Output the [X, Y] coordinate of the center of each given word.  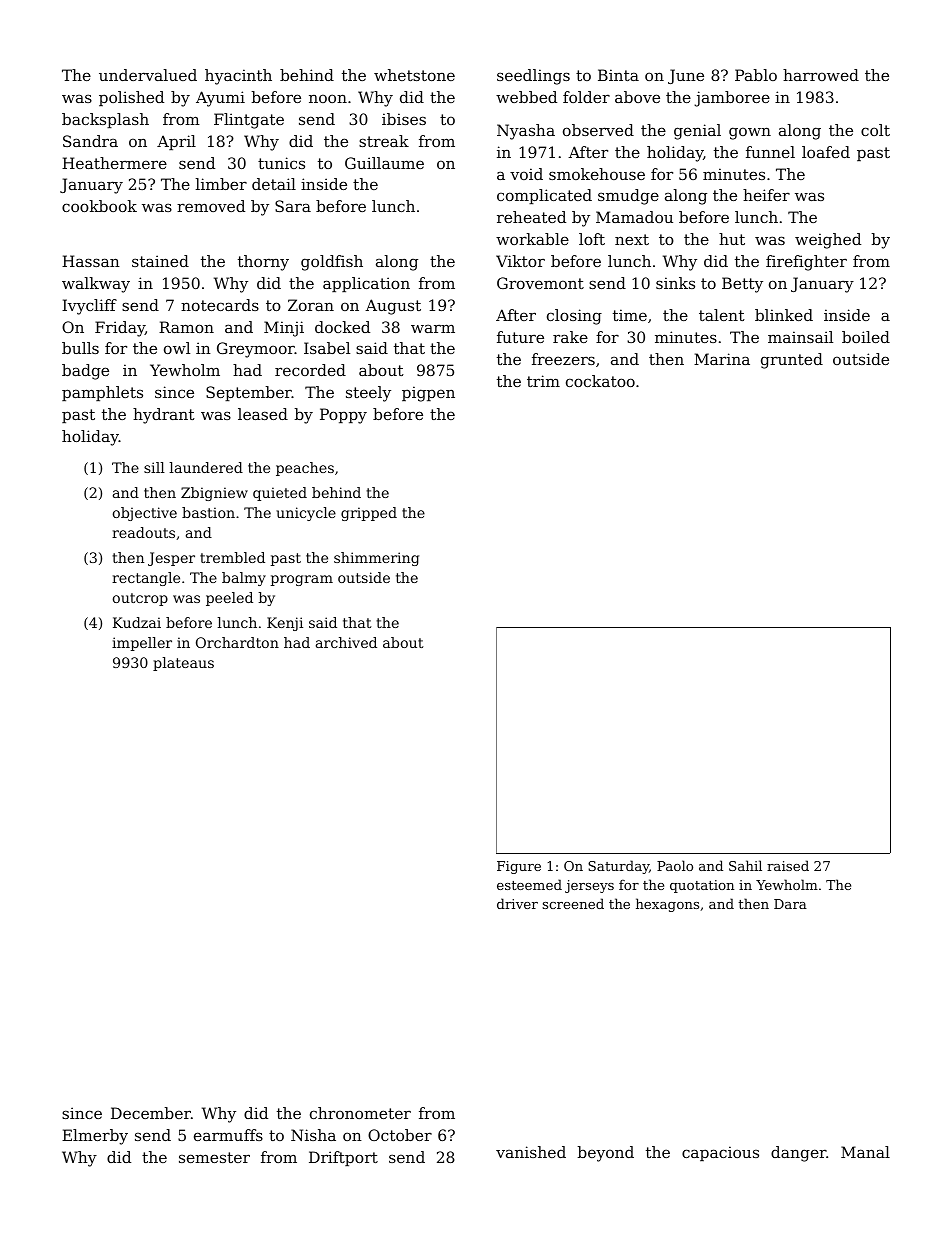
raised [788, 865]
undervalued [148, 75]
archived [346, 642]
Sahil [745, 865]
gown [750, 133]
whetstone [414, 75]
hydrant [164, 416]
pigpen [428, 394]
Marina [722, 359]
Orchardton [237, 642]
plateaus [183, 664]
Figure [519, 867]
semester [214, 1157]
